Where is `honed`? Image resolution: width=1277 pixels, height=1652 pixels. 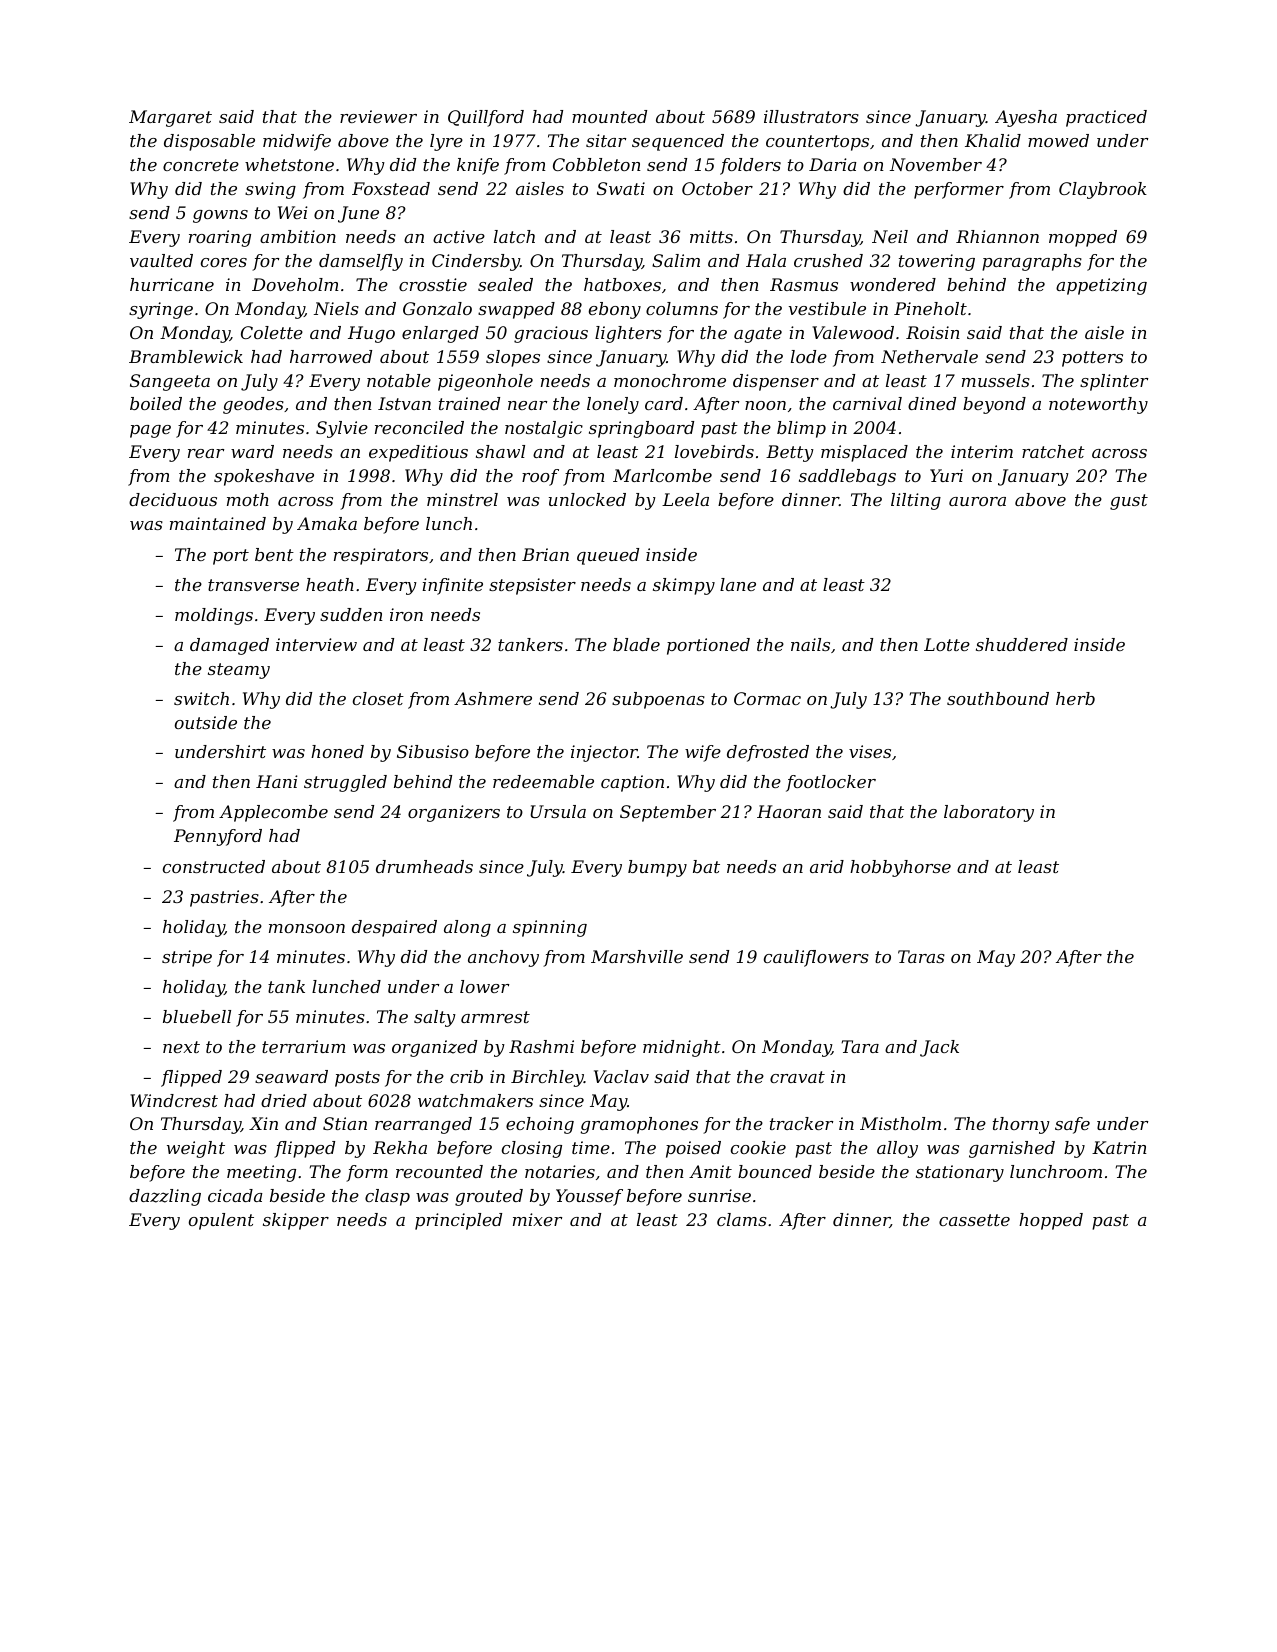
honed is located at coordinates (337, 751).
